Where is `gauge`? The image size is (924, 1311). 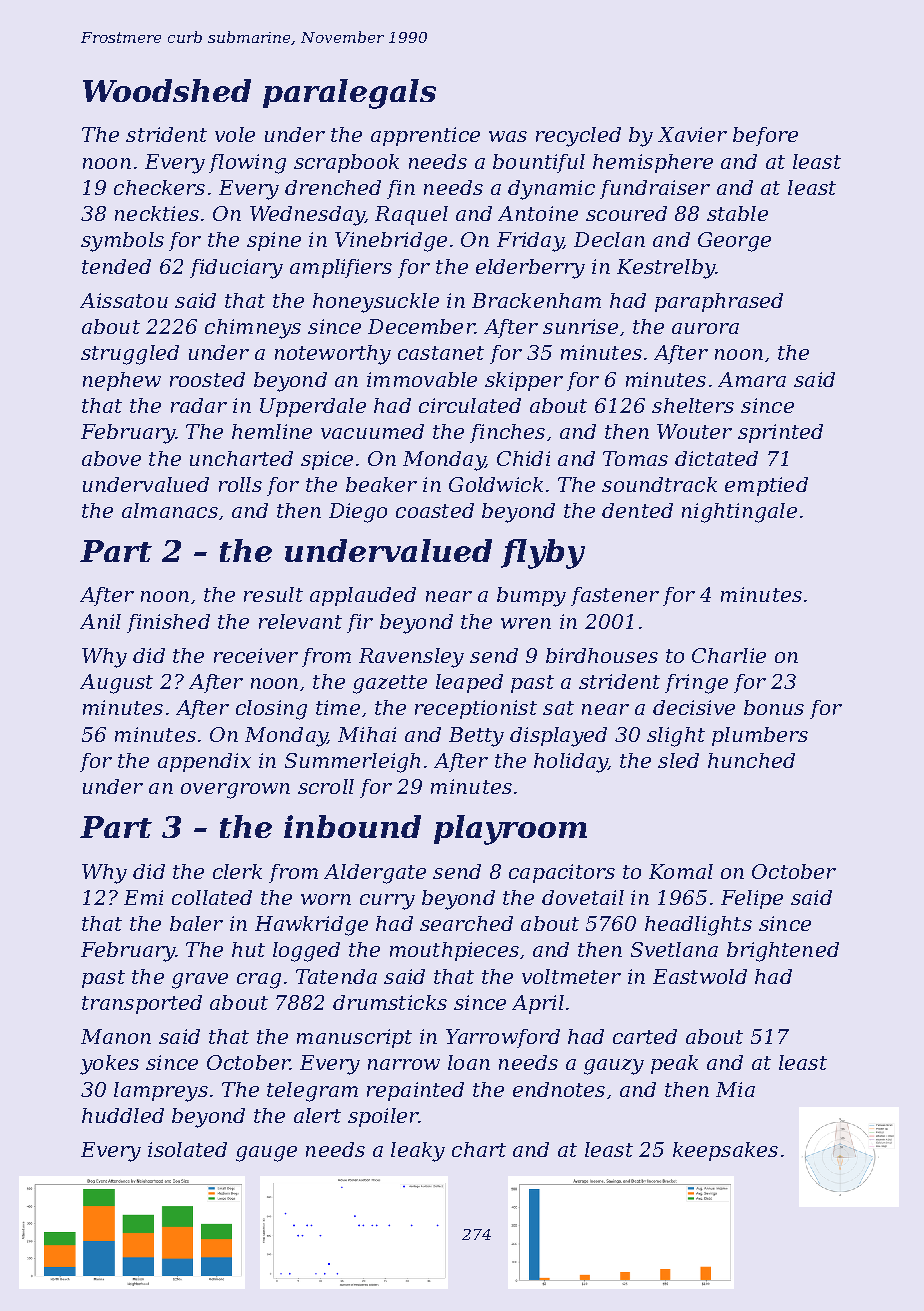
gauge is located at coordinates (266, 1154).
